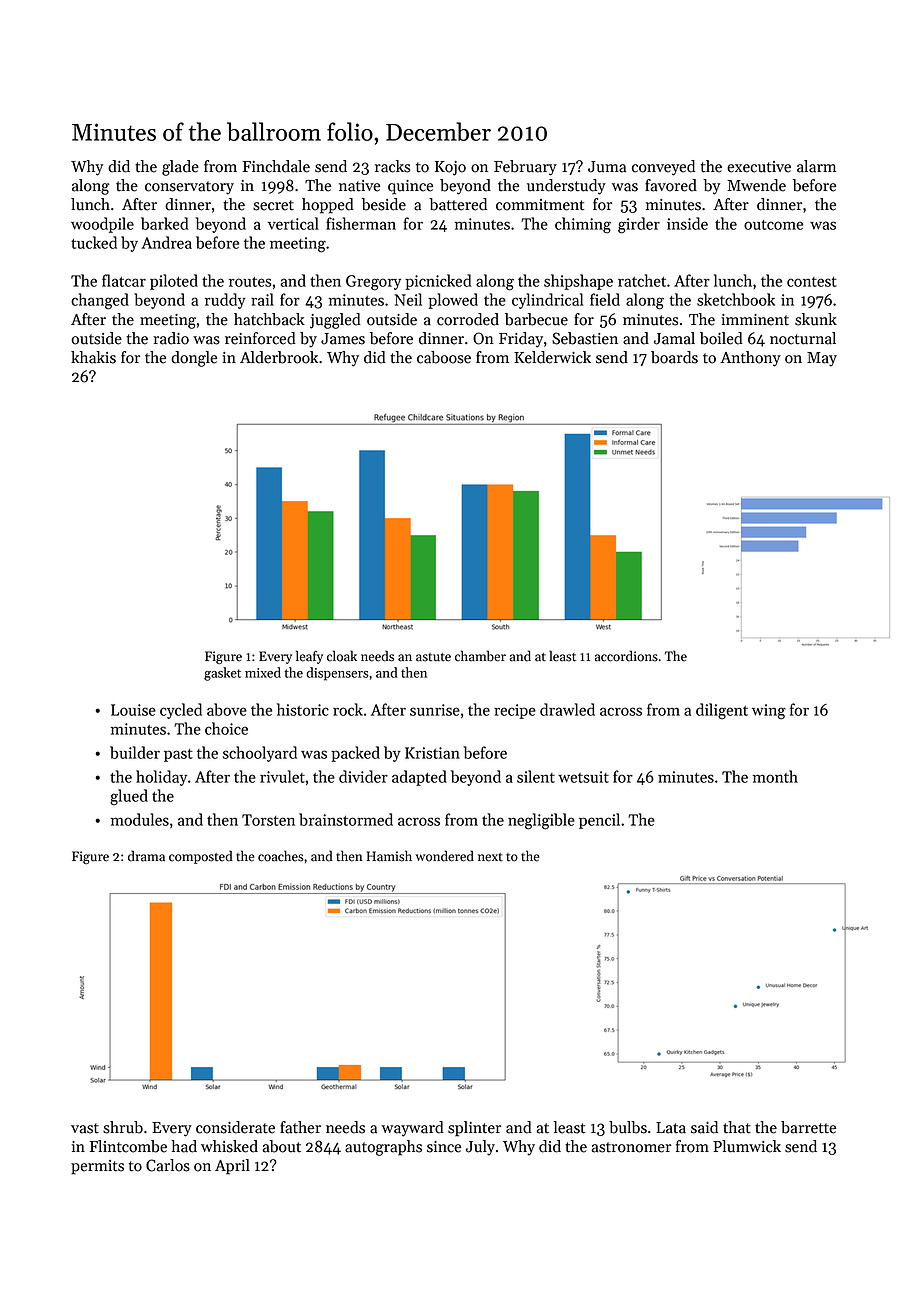 The image size is (908, 1316). What do you see at coordinates (759, 167) in the image?
I see `executive` at bounding box center [759, 167].
